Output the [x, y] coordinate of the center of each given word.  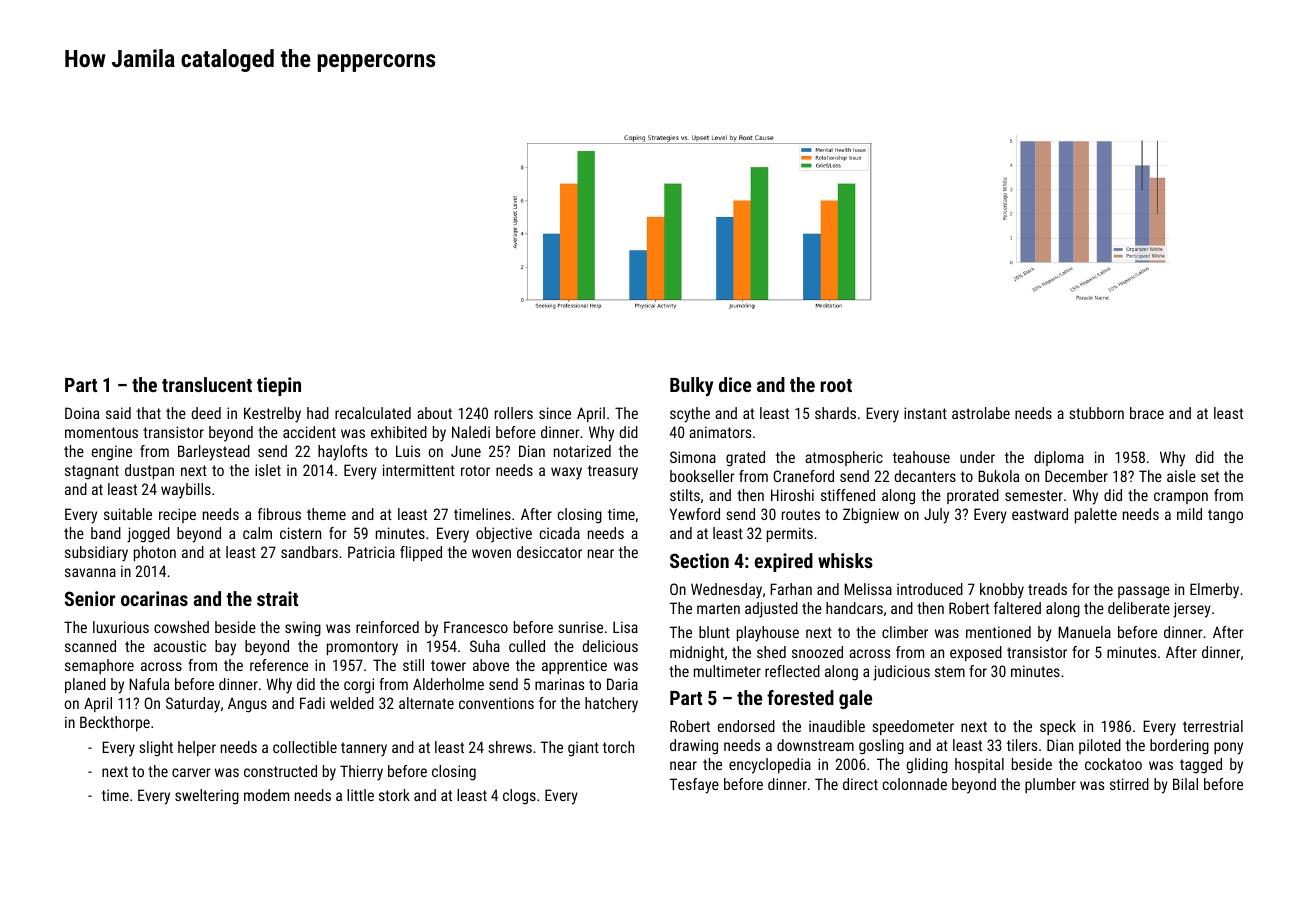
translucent [207, 384]
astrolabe [981, 413]
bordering [1179, 747]
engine [112, 453]
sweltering [207, 797]
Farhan [791, 589]
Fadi [312, 703]
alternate [426, 703]
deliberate [1139, 608]
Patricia [371, 552]
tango [1225, 516]
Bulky [691, 386]
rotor [475, 470]
